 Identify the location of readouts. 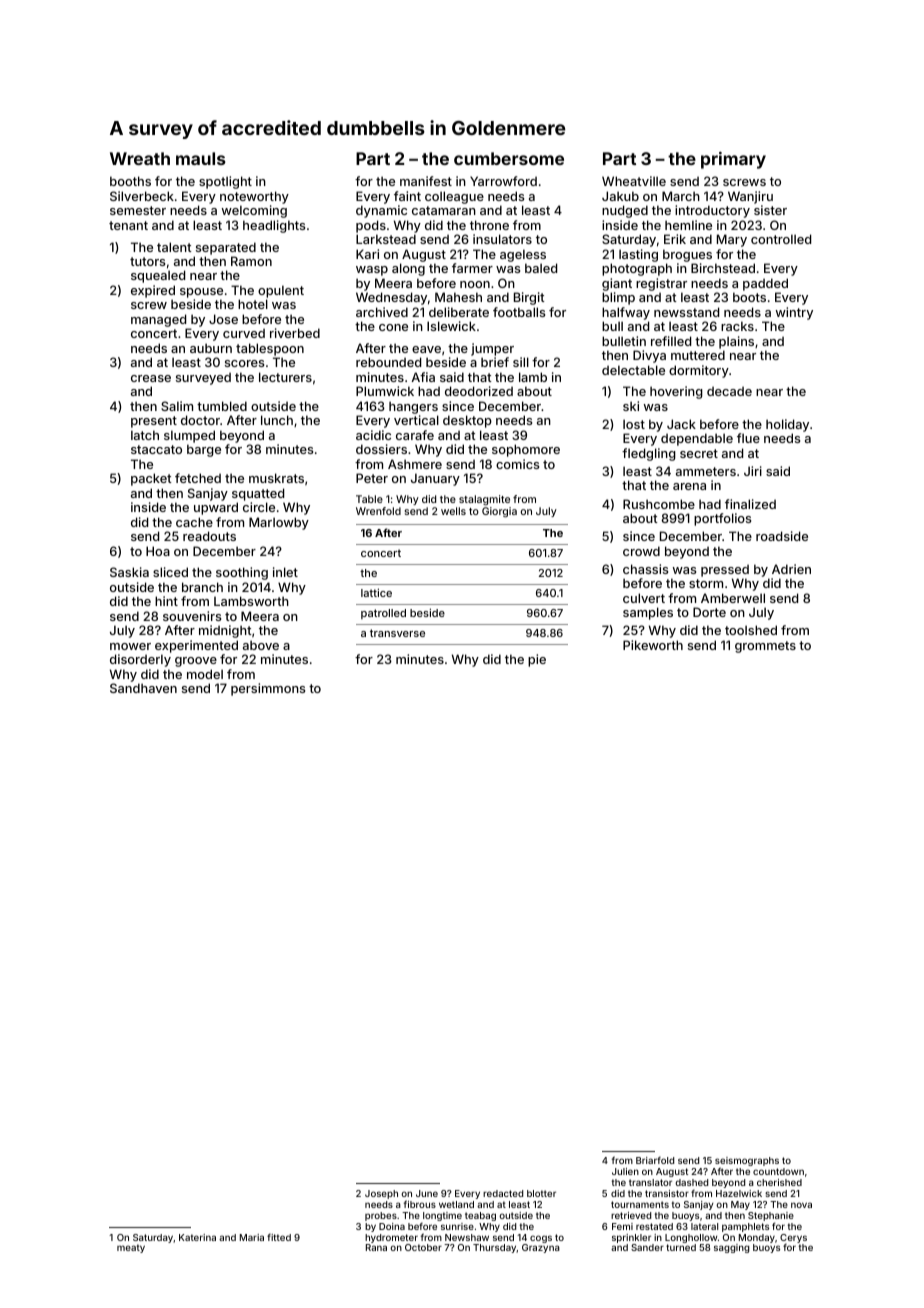
(209, 536).
